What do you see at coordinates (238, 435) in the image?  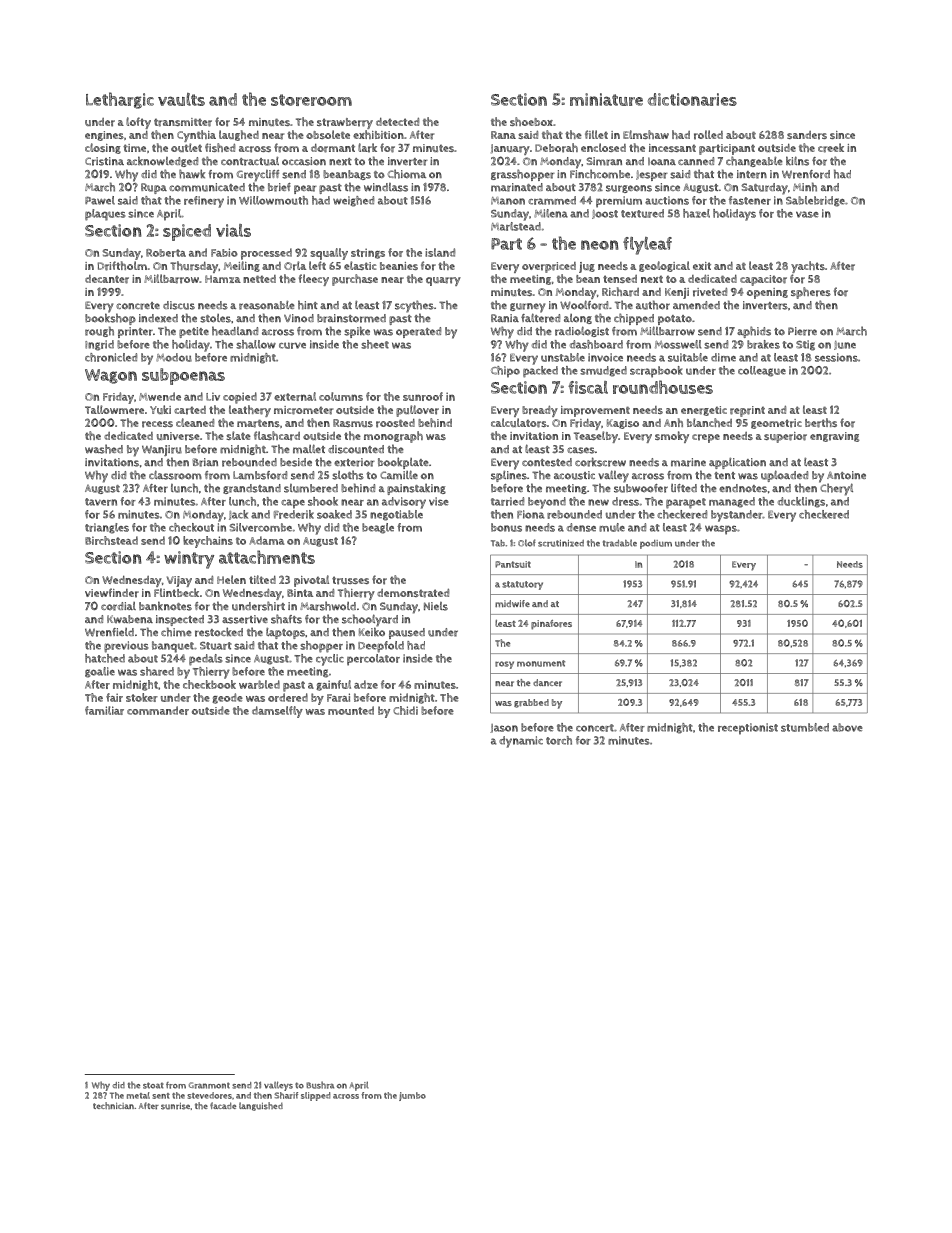 I see `slate` at bounding box center [238, 435].
